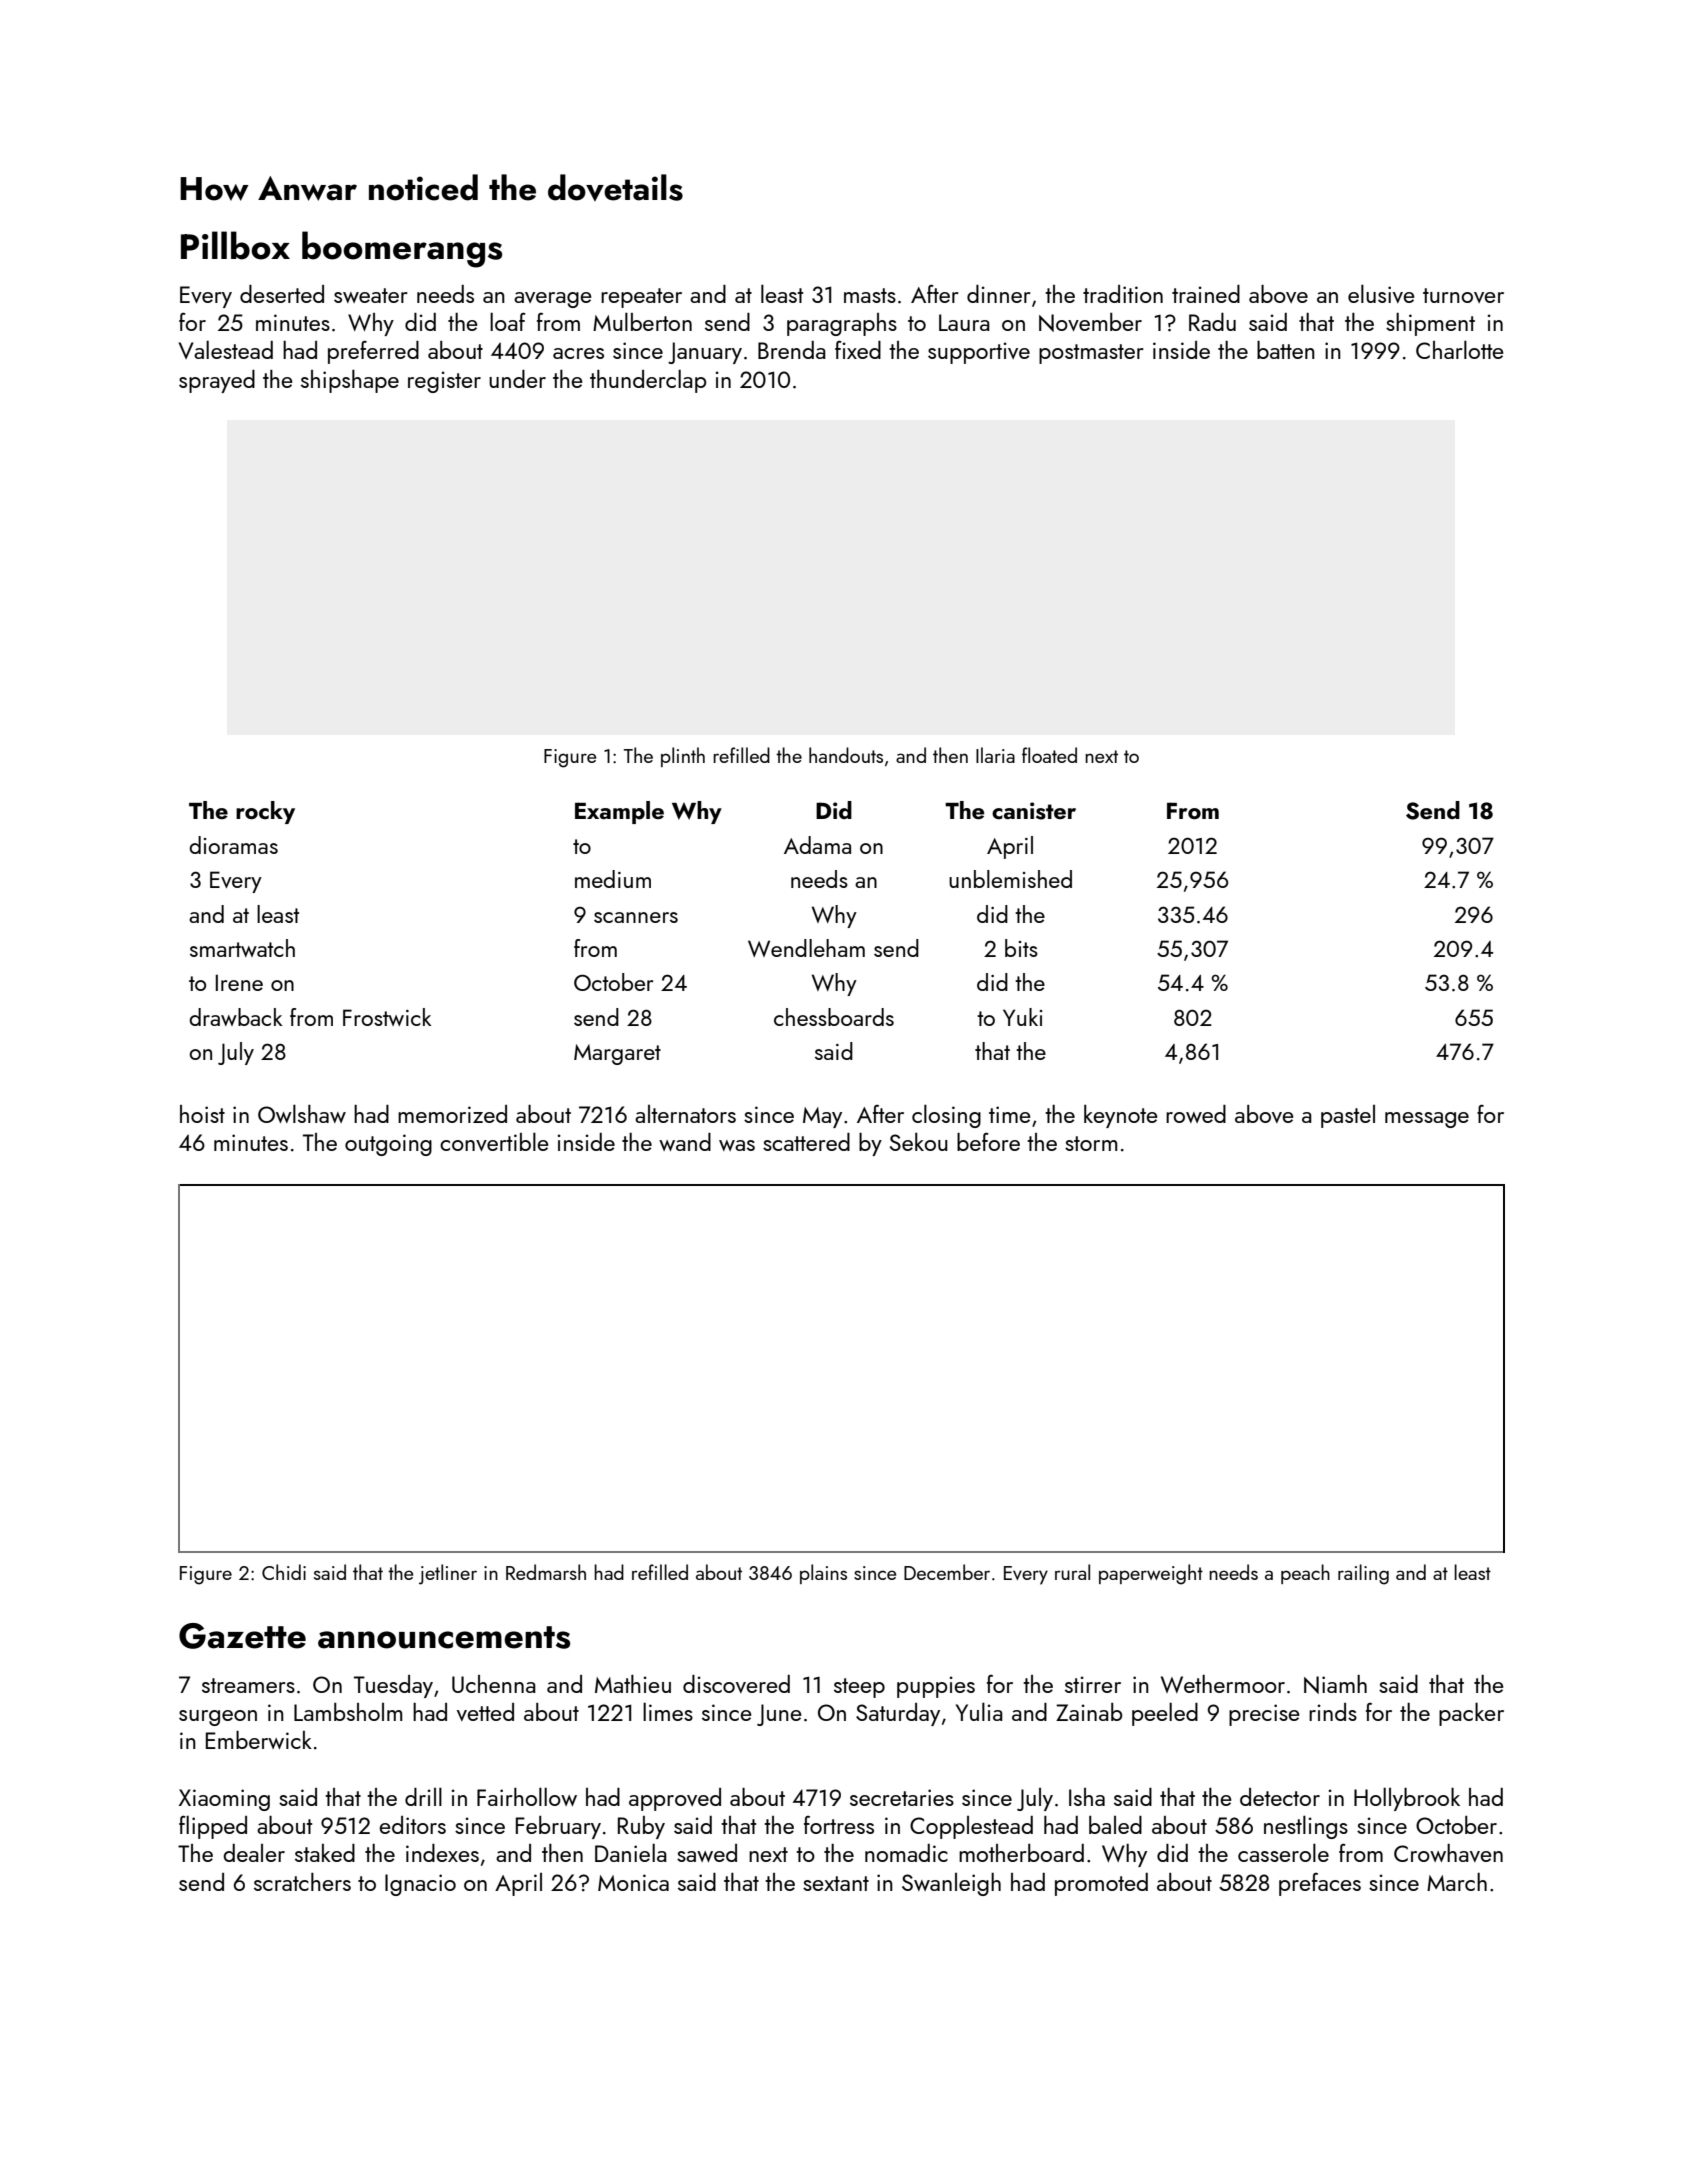 The height and width of the image is (2178, 1683). What do you see at coordinates (979, 353) in the image?
I see `supportive` at bounding box center [979, 353].
